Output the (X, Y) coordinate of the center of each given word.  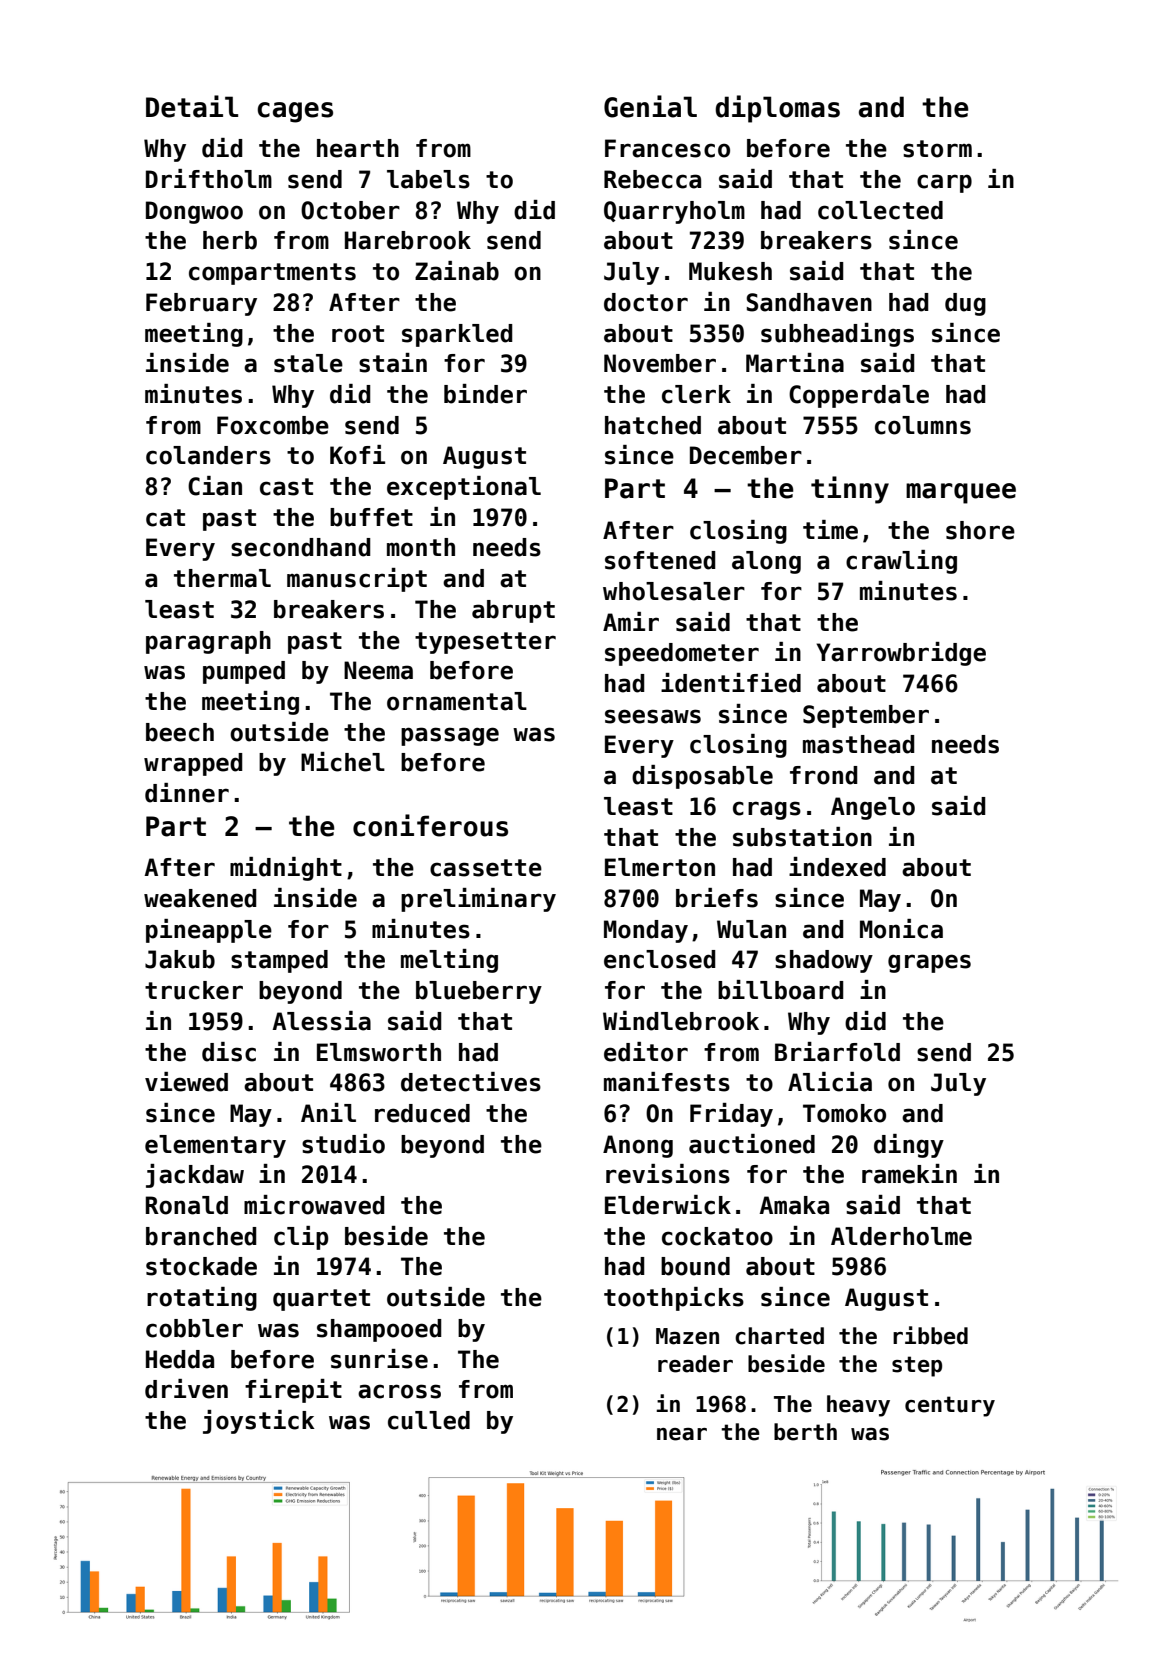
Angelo (873, 808)
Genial (650, 106)
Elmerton (660, 867)
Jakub (180, 959)
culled (429, 1420)
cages (295, 112)
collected (880, 210)
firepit (293, 1391)
